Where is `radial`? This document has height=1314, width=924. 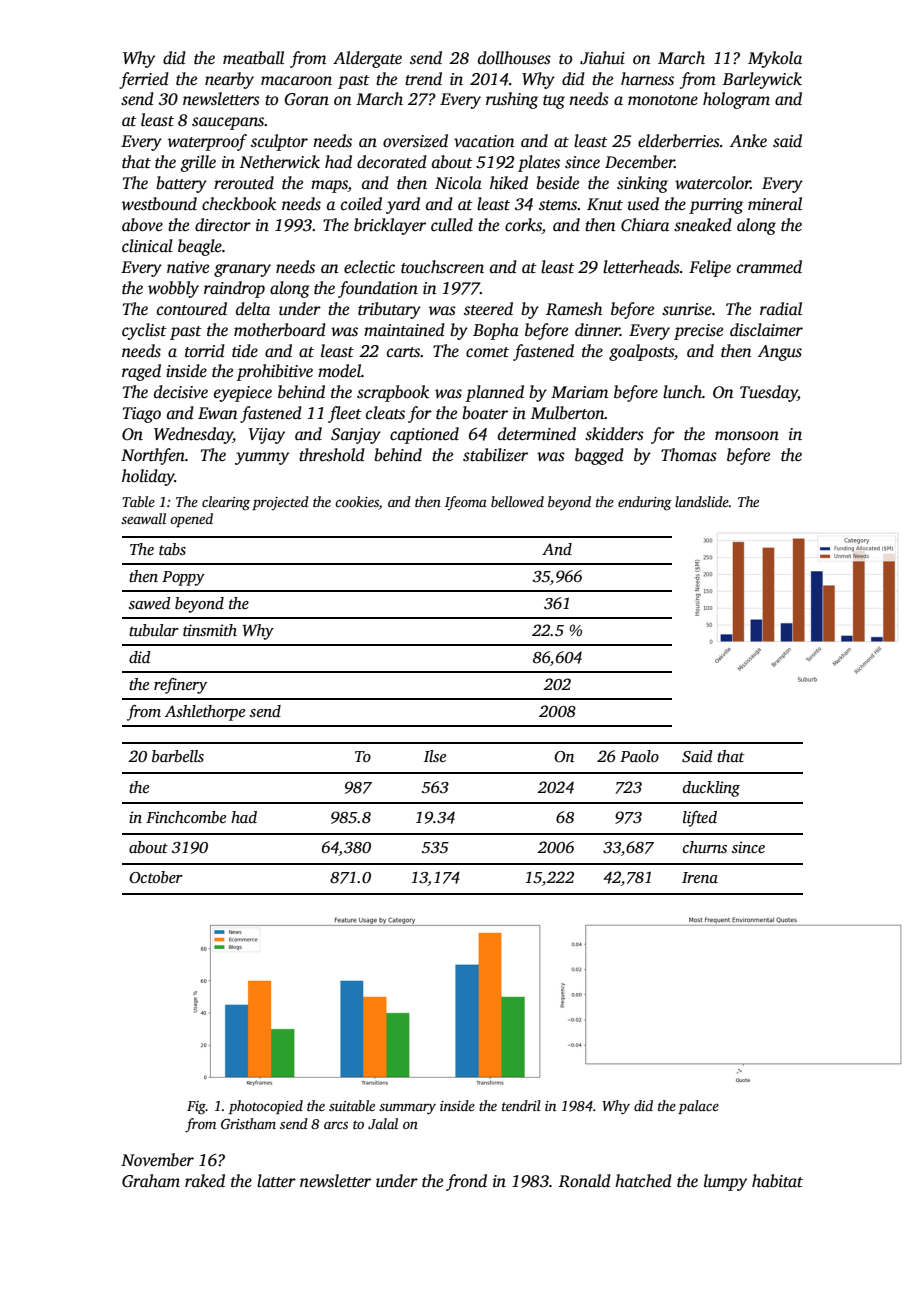 radial is located at coordinates (781, 308).
